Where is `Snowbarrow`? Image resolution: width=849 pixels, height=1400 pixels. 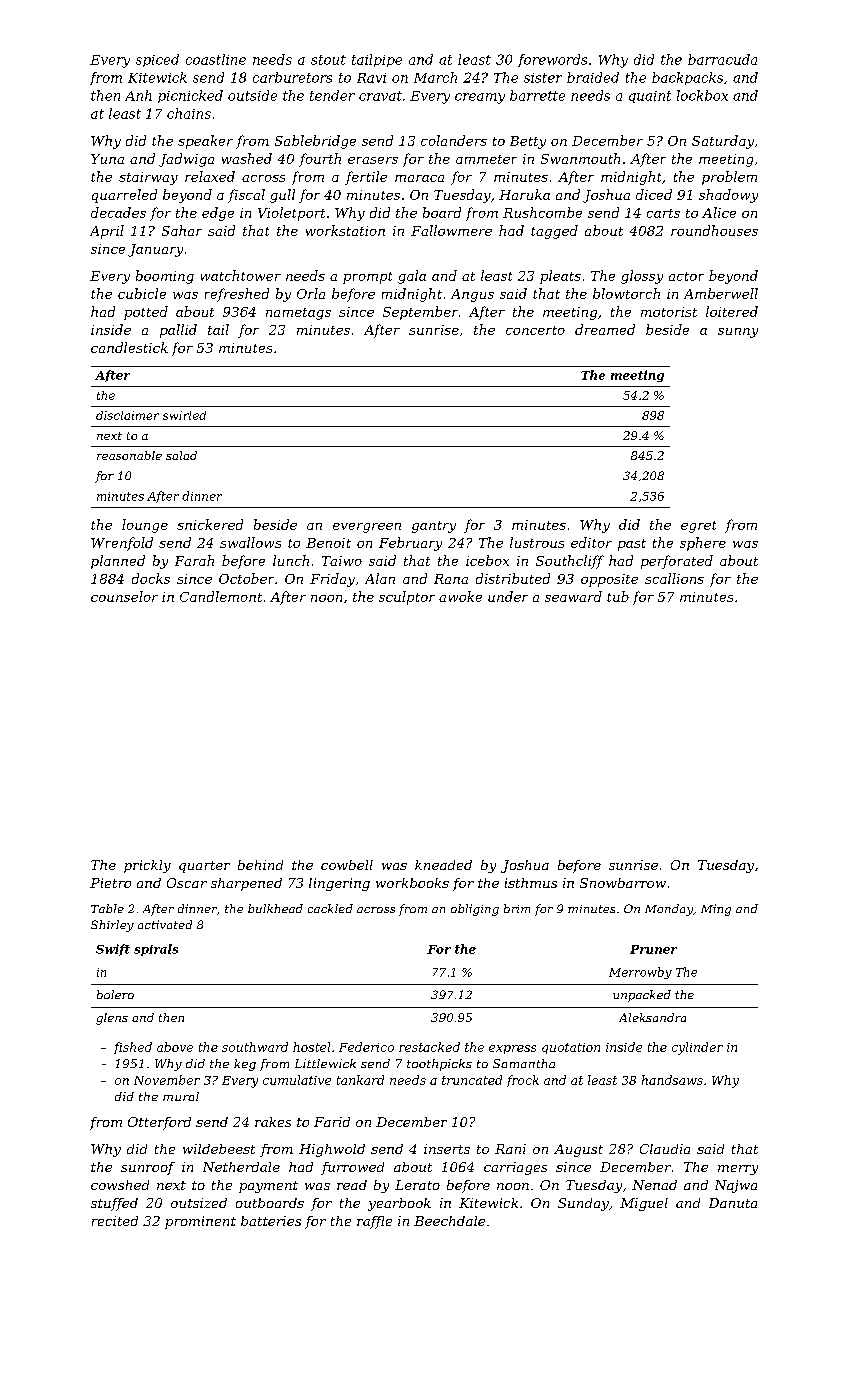 Snowbarrow is located at coordinates (623, 883).
